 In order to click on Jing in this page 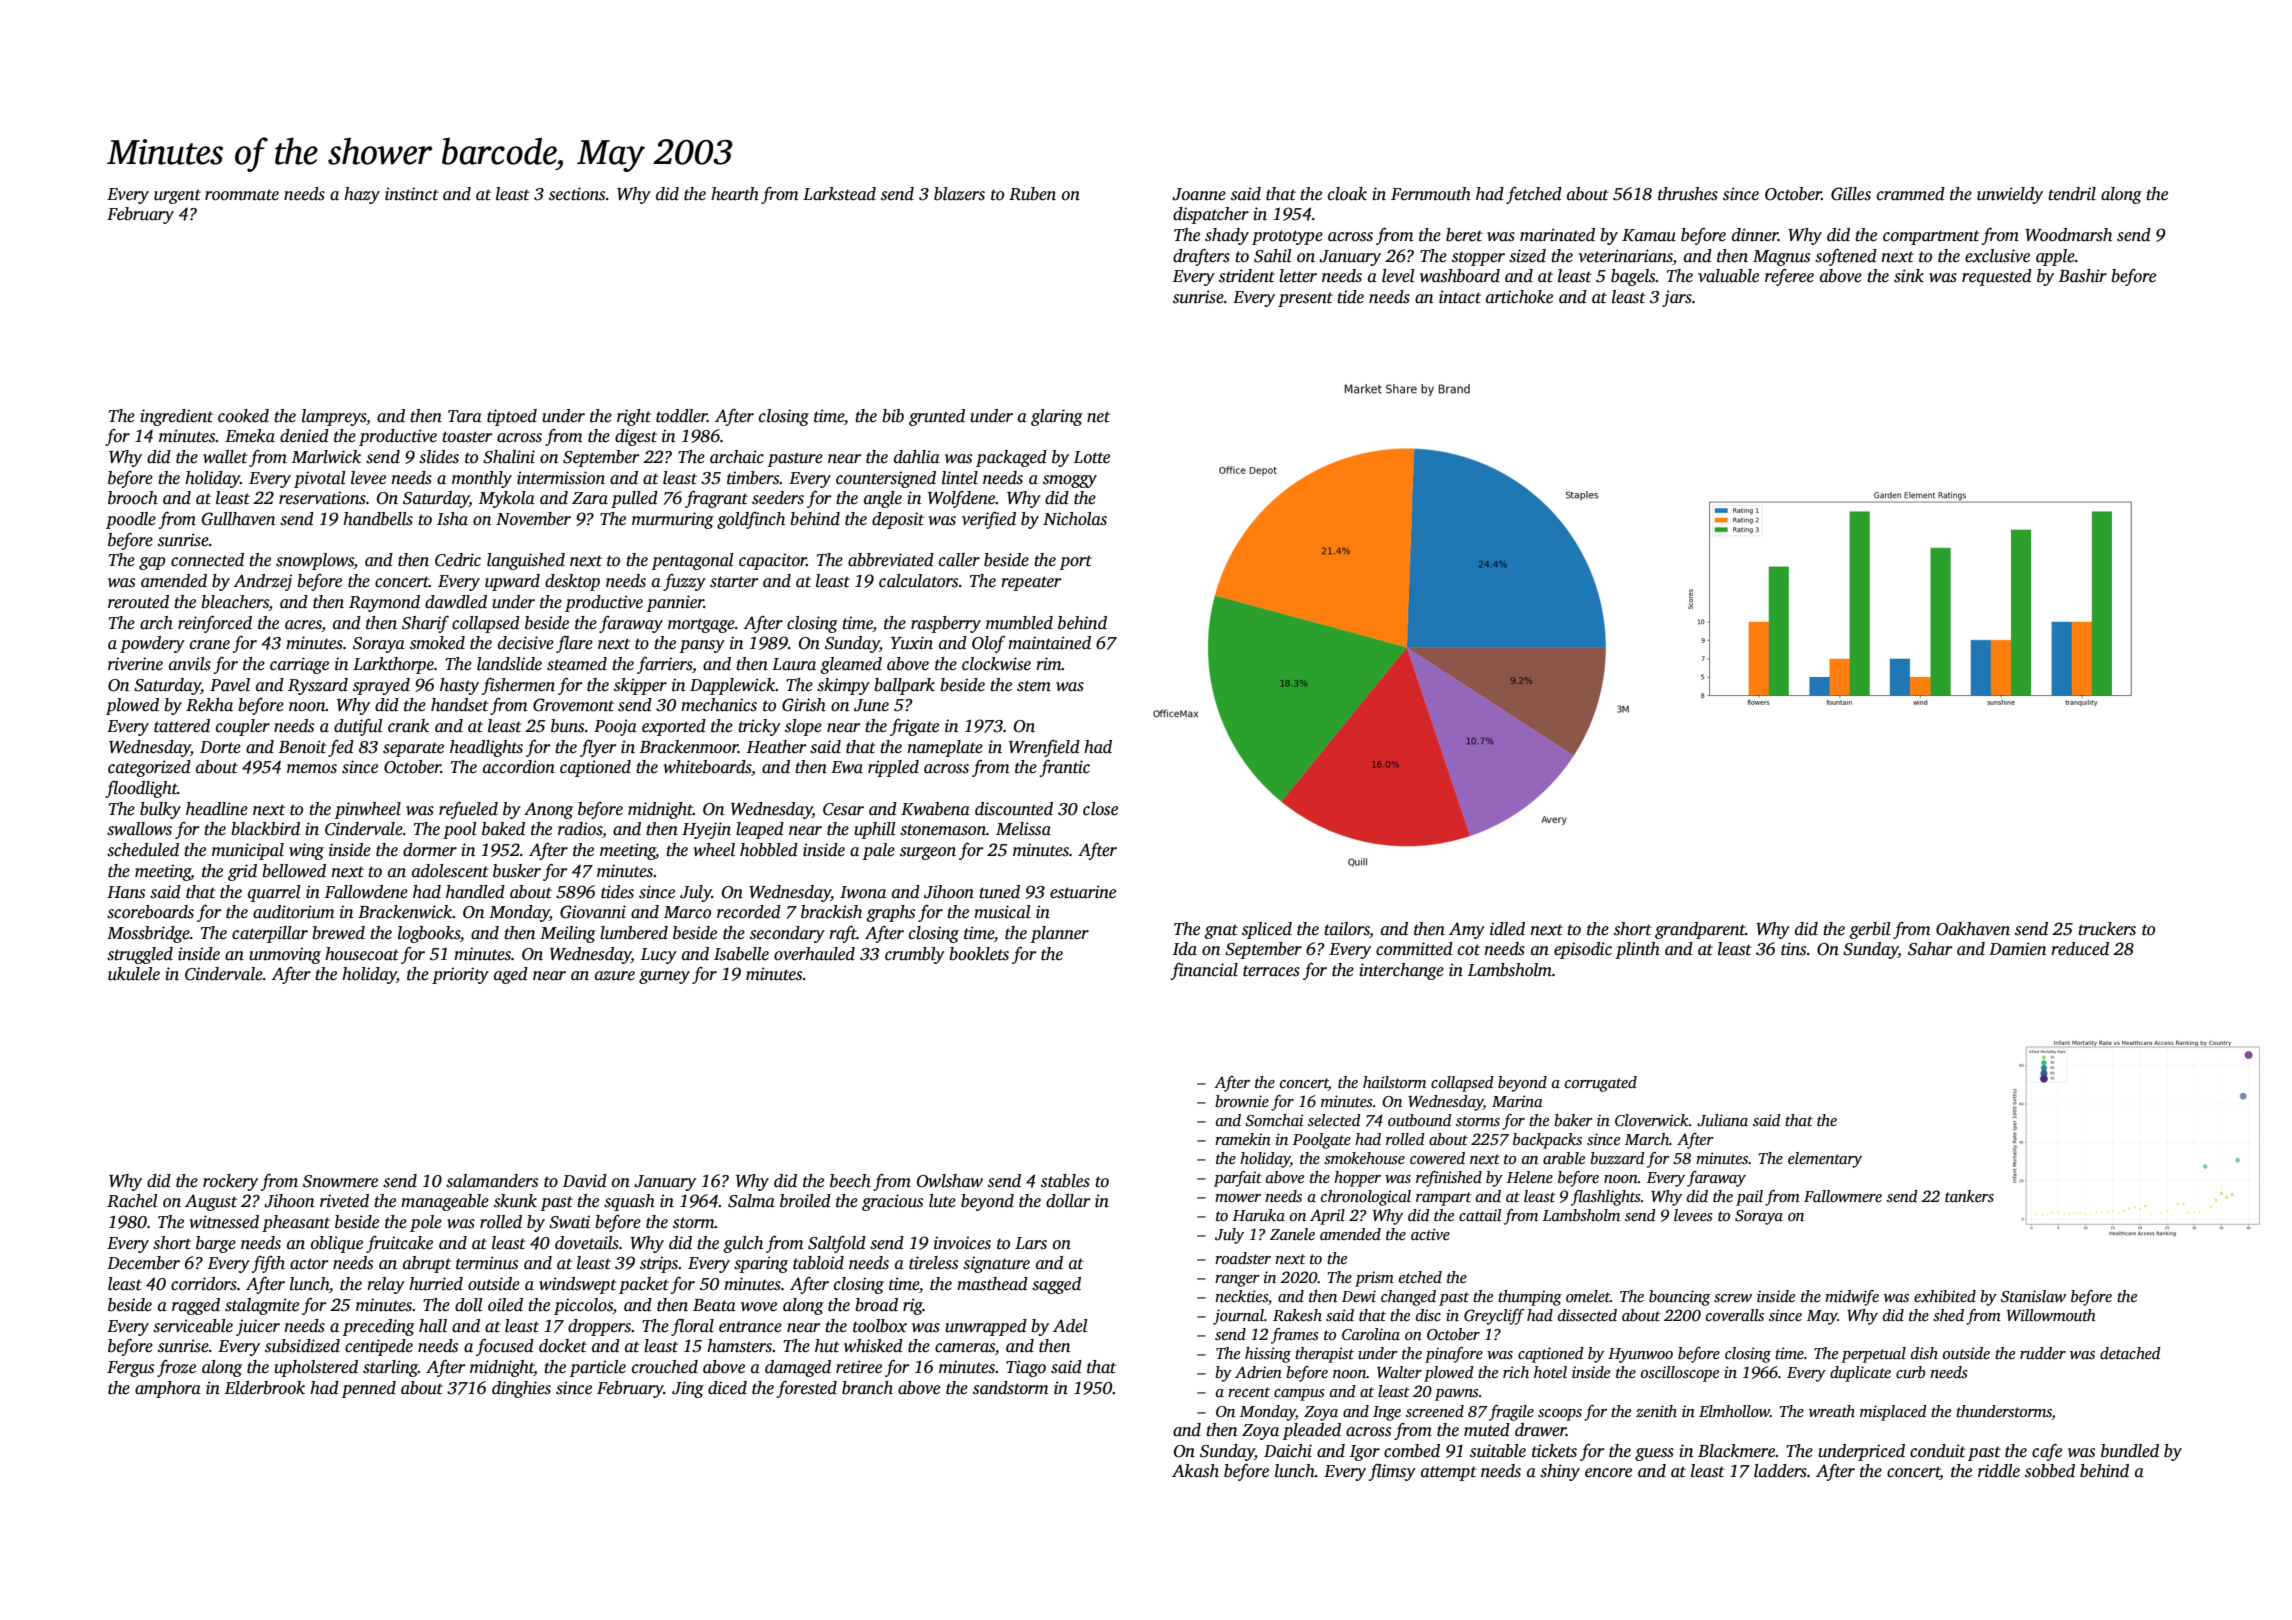, I will do `click(688, 1389)`.
